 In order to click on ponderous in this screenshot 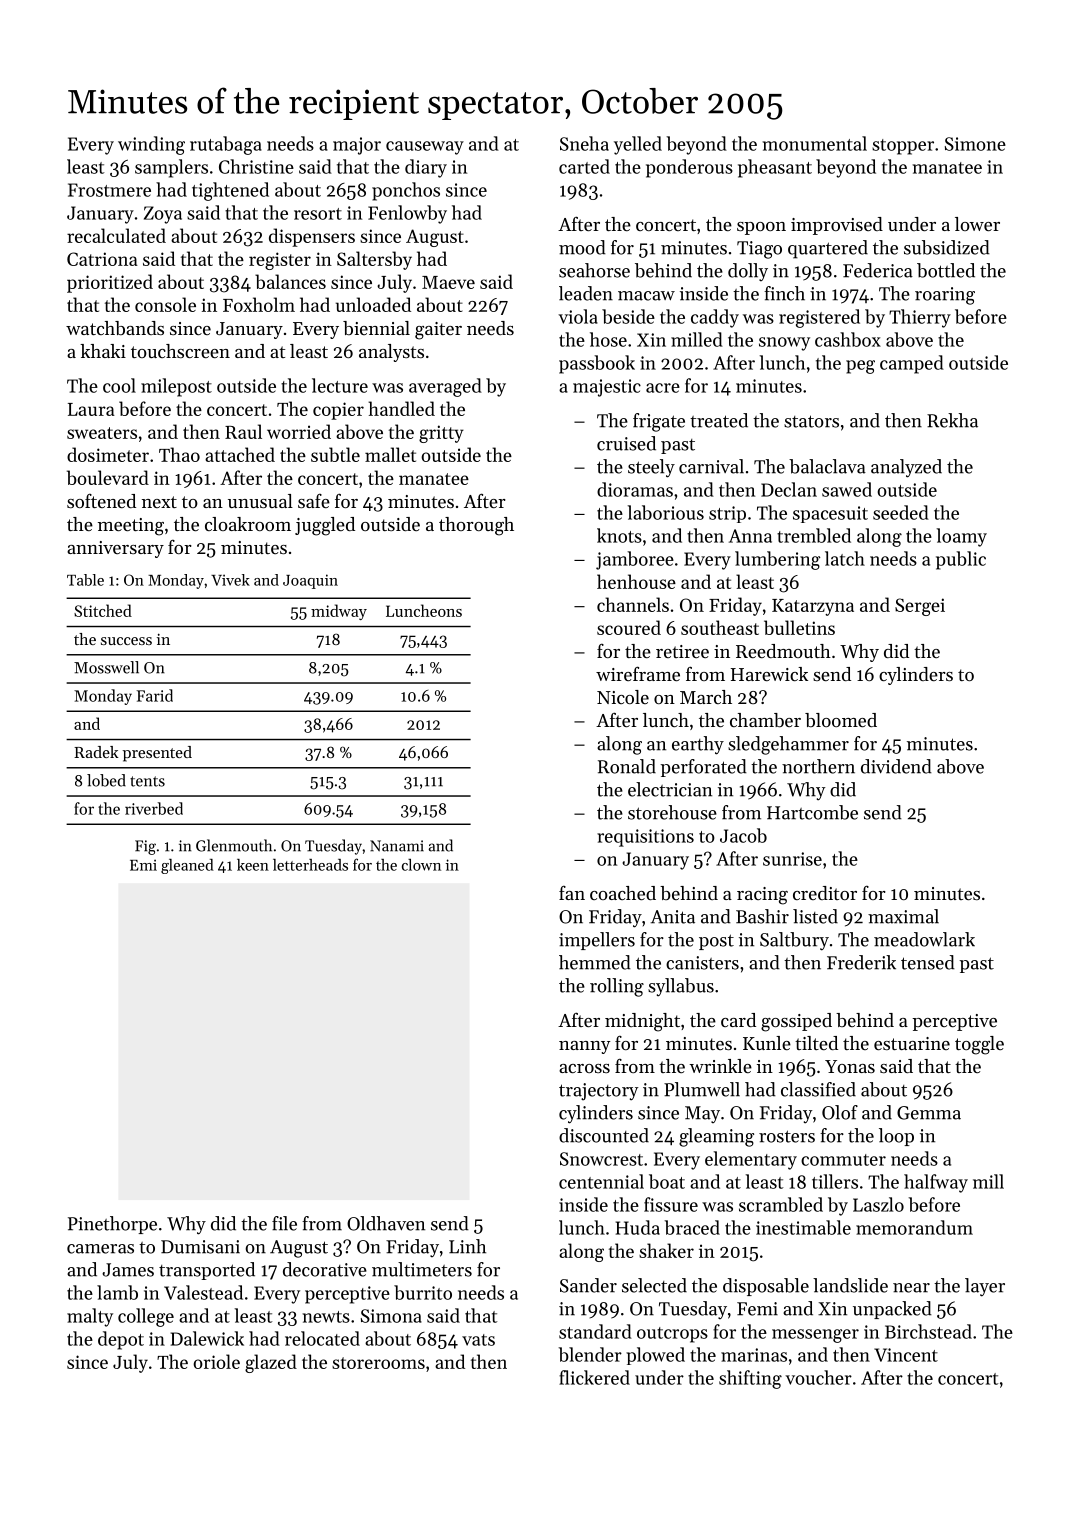, I will do `click(689, 168)`.
